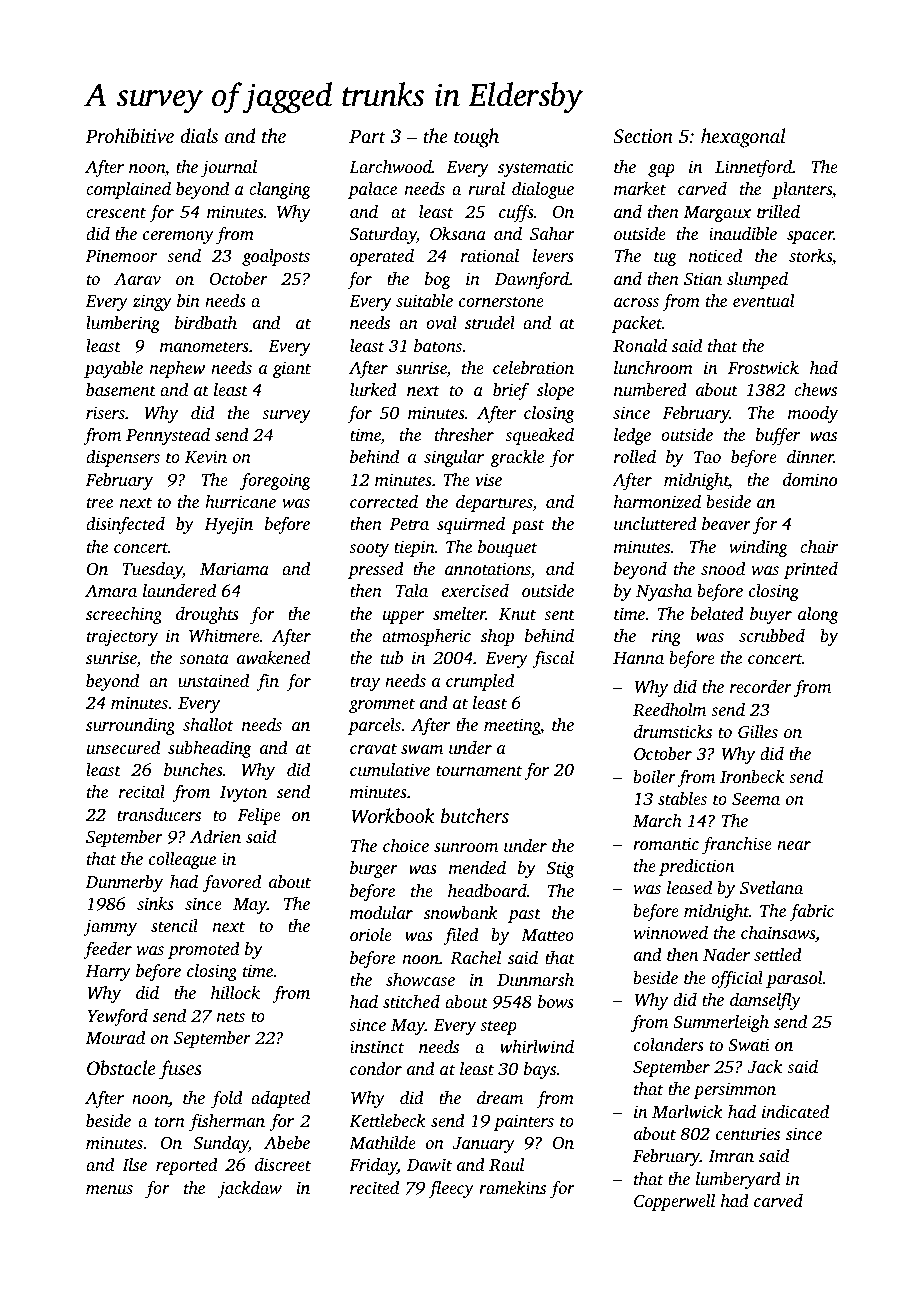 This screenshot has height=1308, width=924. I want to click on dialogue, so click(543, 190).
